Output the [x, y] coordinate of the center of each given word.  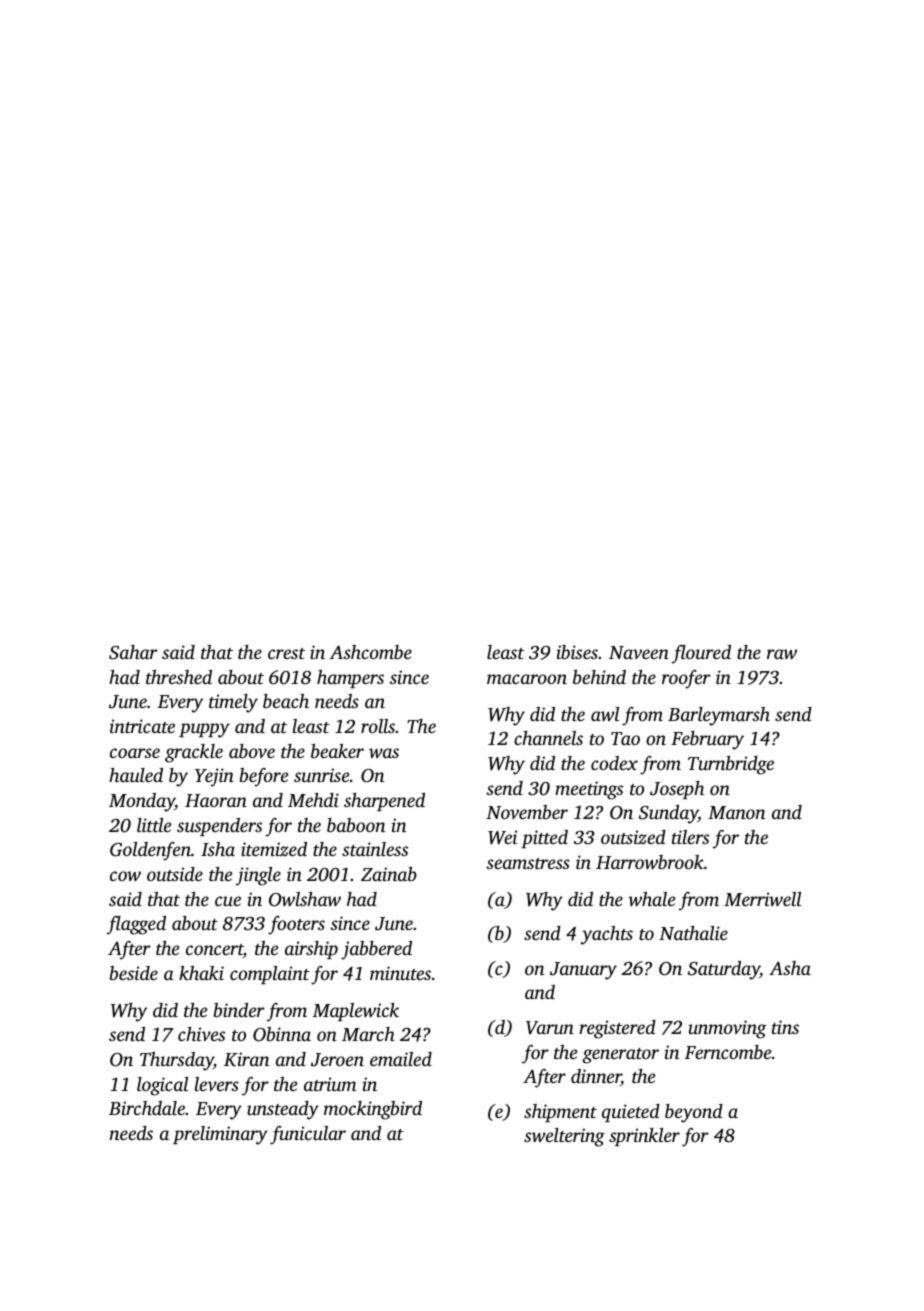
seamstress [528, 863]
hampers [350, 679]
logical [162, 1086]
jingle [258, 876]
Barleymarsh [719, 716]
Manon [737, 812]
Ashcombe [371, 652]
